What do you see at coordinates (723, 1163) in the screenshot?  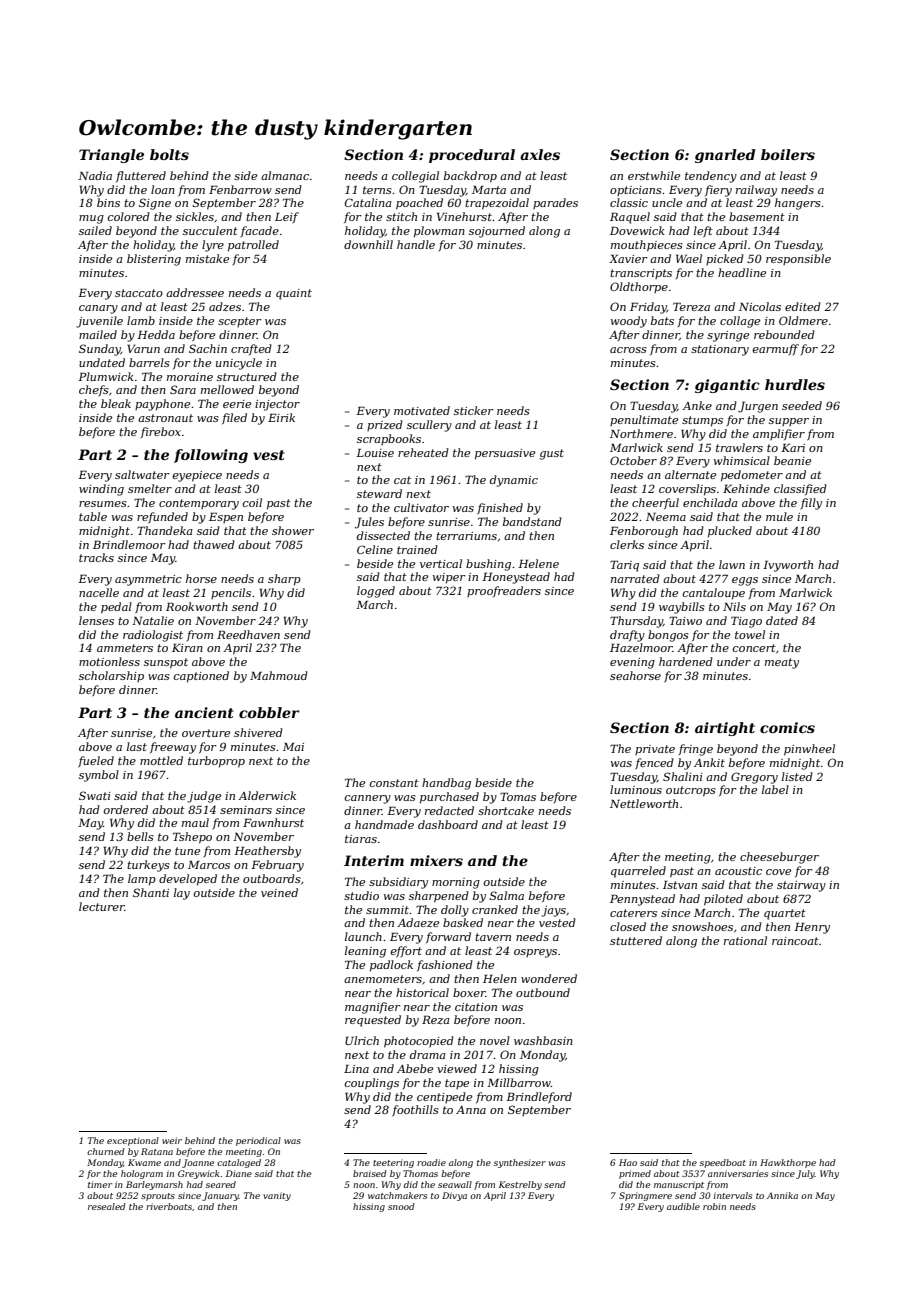 I see `speedboat` at bounding box center [723, 1163].
